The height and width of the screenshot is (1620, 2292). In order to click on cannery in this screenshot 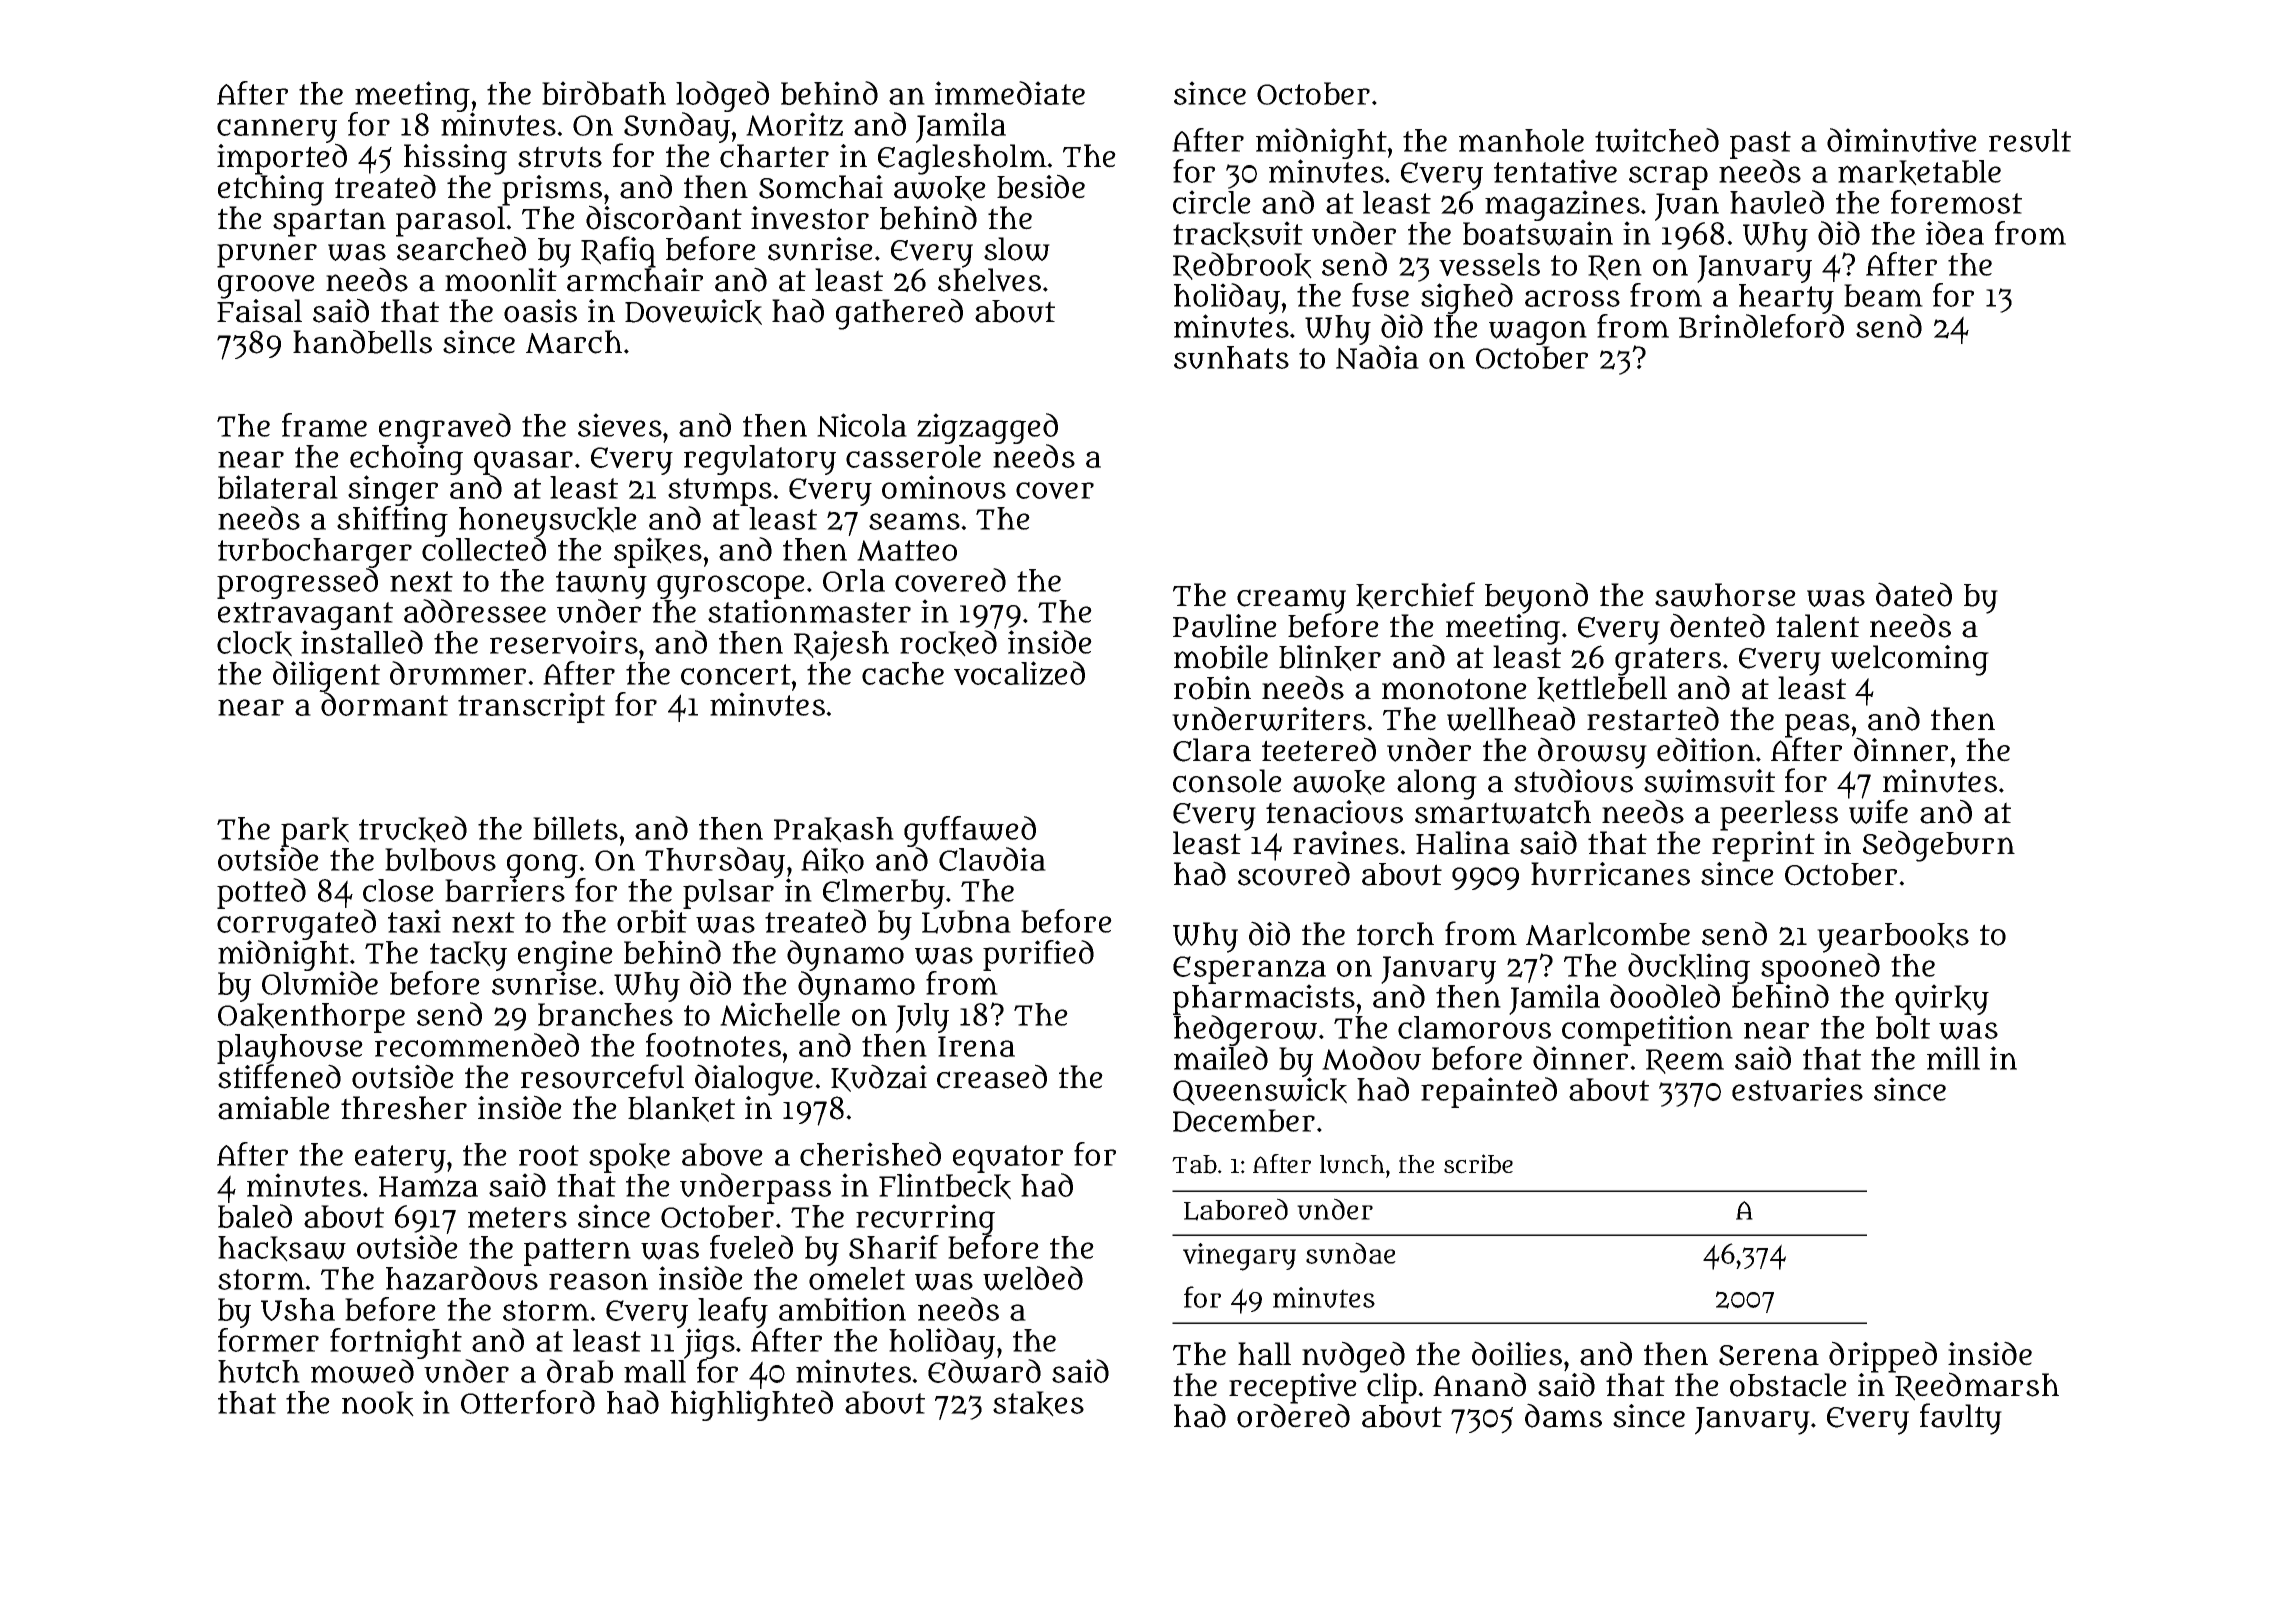, I will do `click(277, 131)`.
